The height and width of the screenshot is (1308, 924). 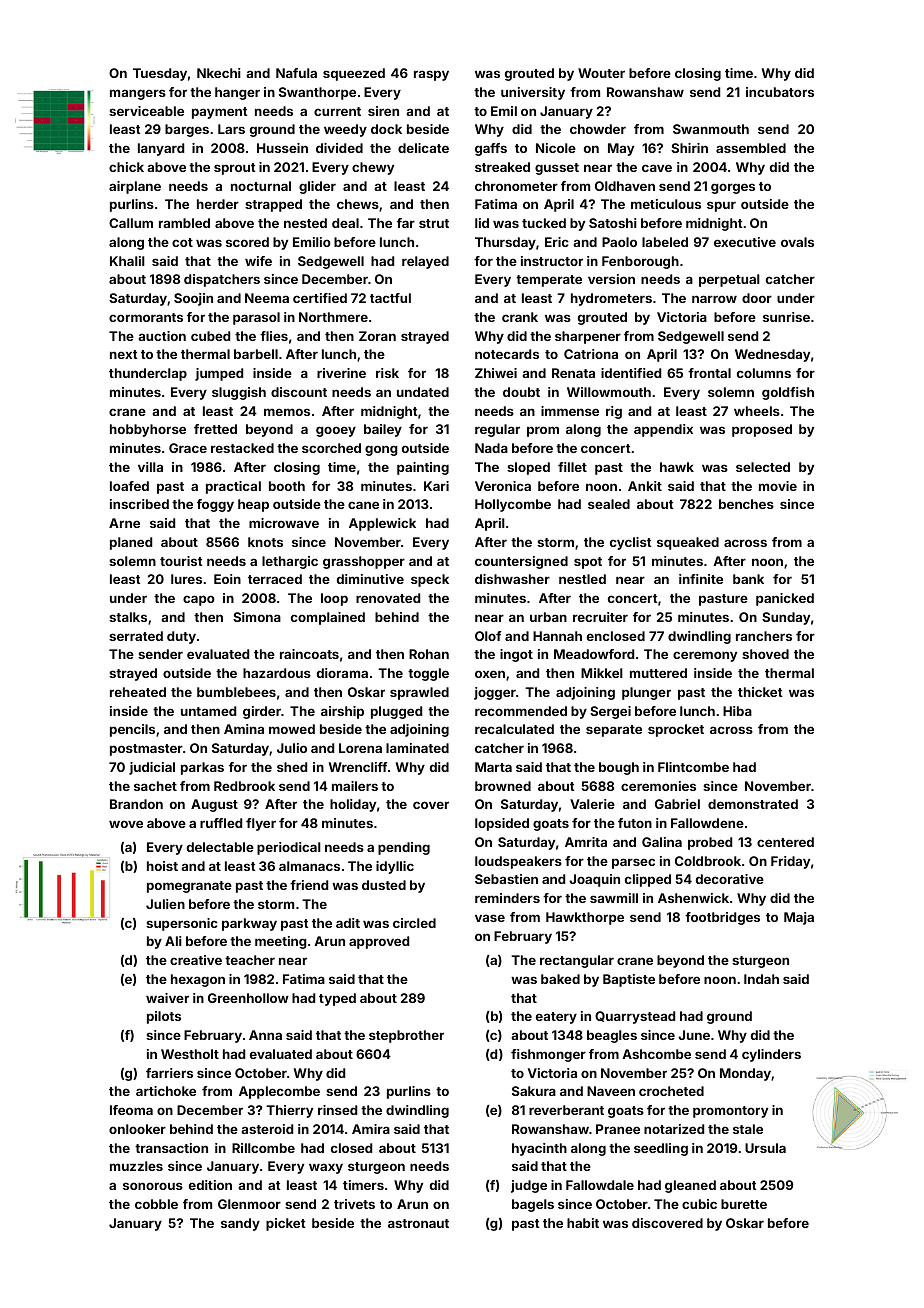 I want to click on Khalil, so click(x=127, y=261).
